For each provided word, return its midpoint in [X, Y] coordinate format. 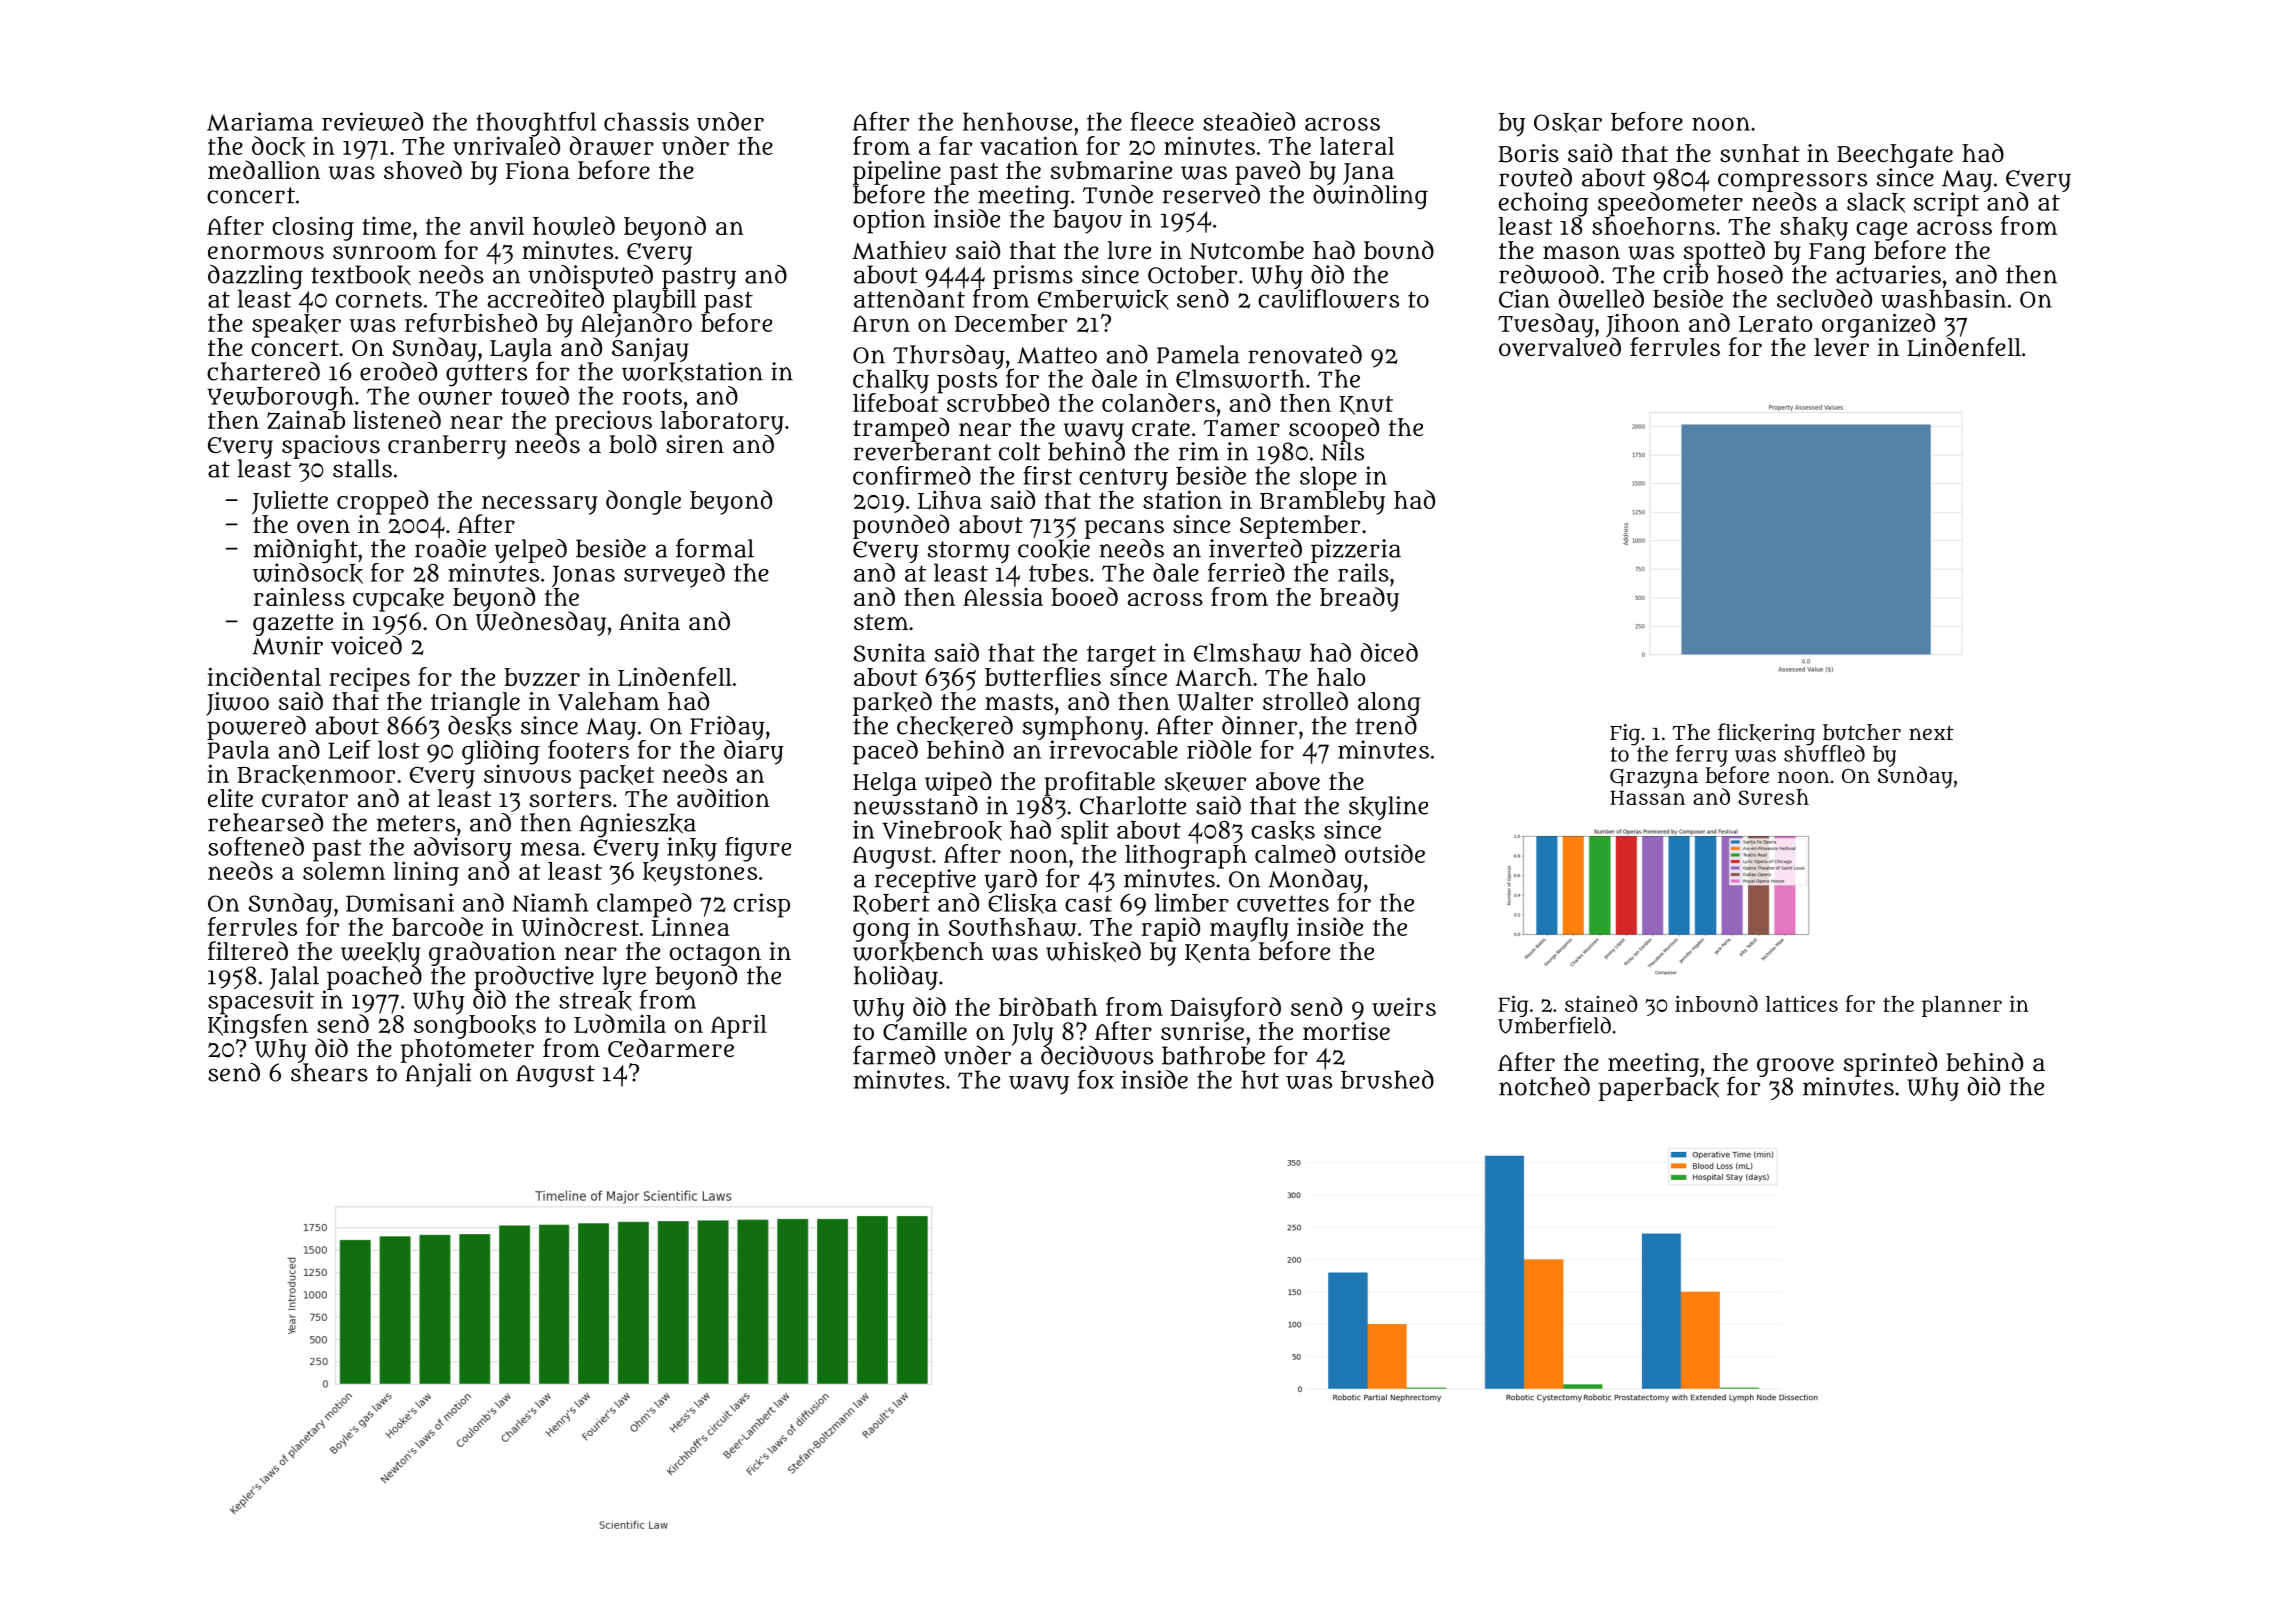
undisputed [590, 277]
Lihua [950, 500]
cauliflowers [1328, 298]
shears [329, 1072]
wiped [958, 783]
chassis [646, 121]
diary [754, 752]
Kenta [1217, 953]
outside [1385, 853]
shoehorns [1653, 226]
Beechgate [1895, 156]
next [1931, 733]
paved [1267, 172]
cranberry [447, 447]
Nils [1342, 451]
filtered [248, 950]
